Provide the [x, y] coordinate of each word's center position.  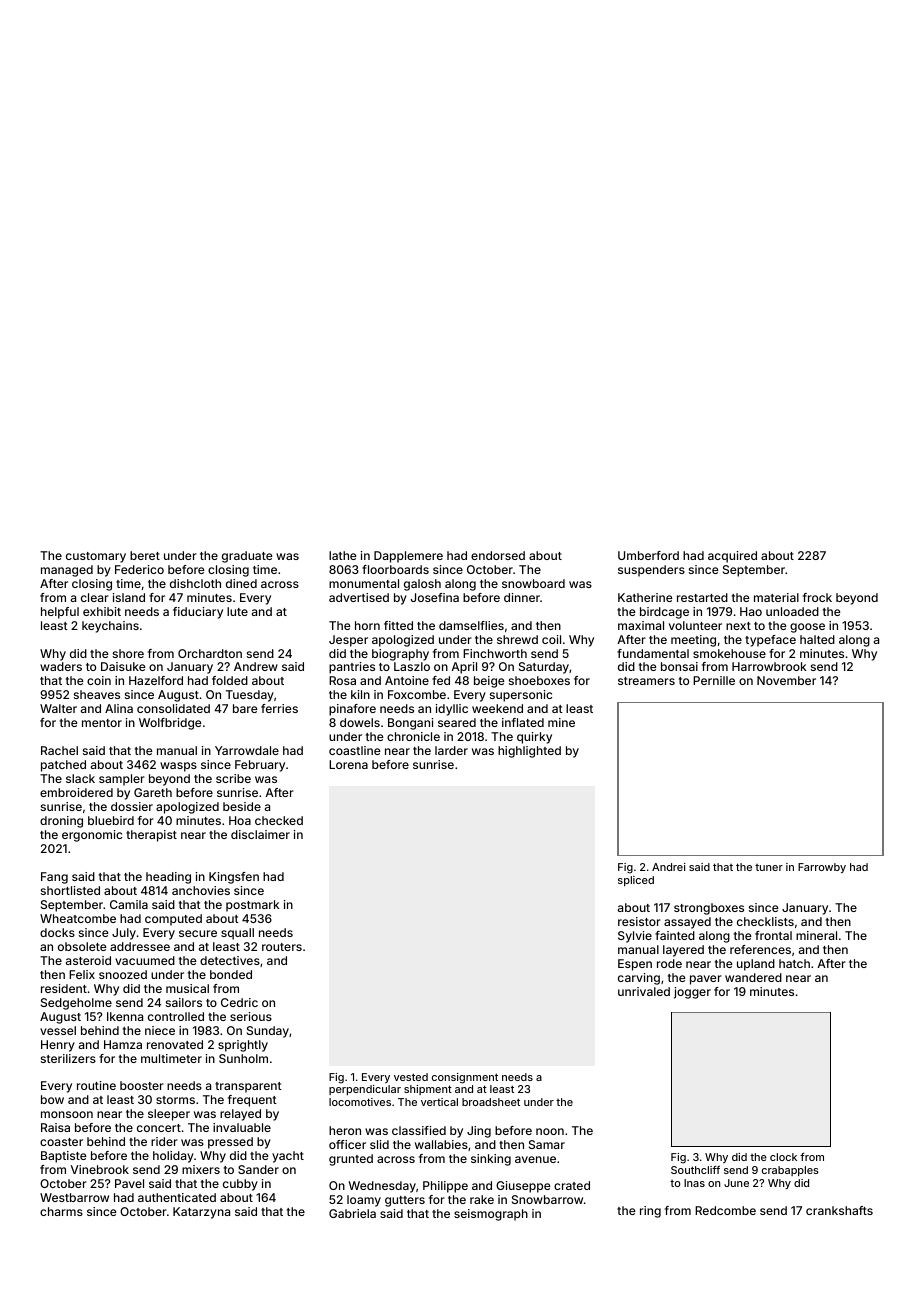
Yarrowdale [247, 750]
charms [61, 1211]
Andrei [669, 867]
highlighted [529, 752]
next [738, 626]
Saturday [544, 668]
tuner [769, 867]
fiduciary [198, 613]
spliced [636, 881]
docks [57, 932]
